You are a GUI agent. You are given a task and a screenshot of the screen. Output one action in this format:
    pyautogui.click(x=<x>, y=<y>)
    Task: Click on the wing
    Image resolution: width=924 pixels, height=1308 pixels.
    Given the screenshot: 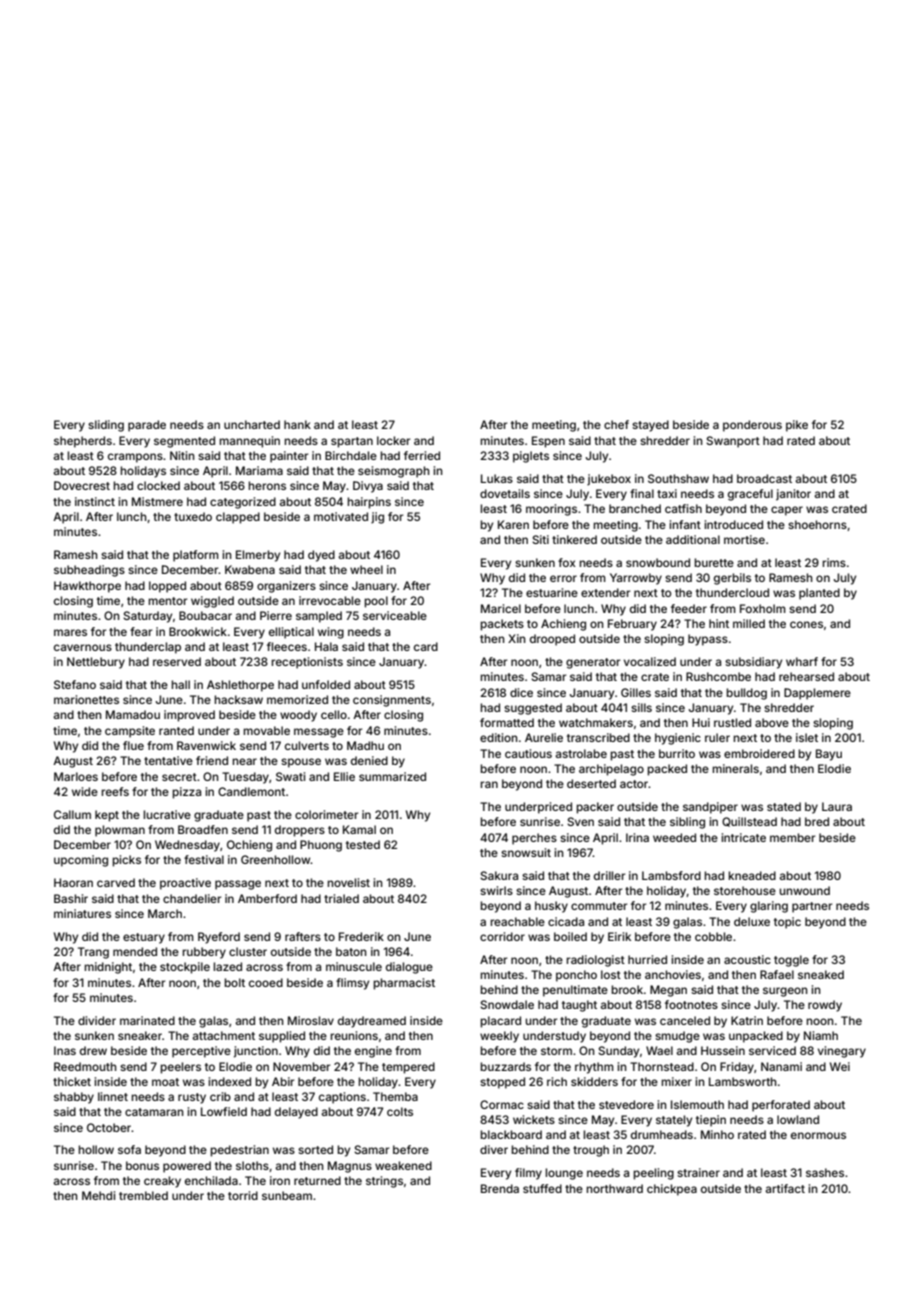 What is the action you would take?
    pyautogui.click(x=331, y=633)
